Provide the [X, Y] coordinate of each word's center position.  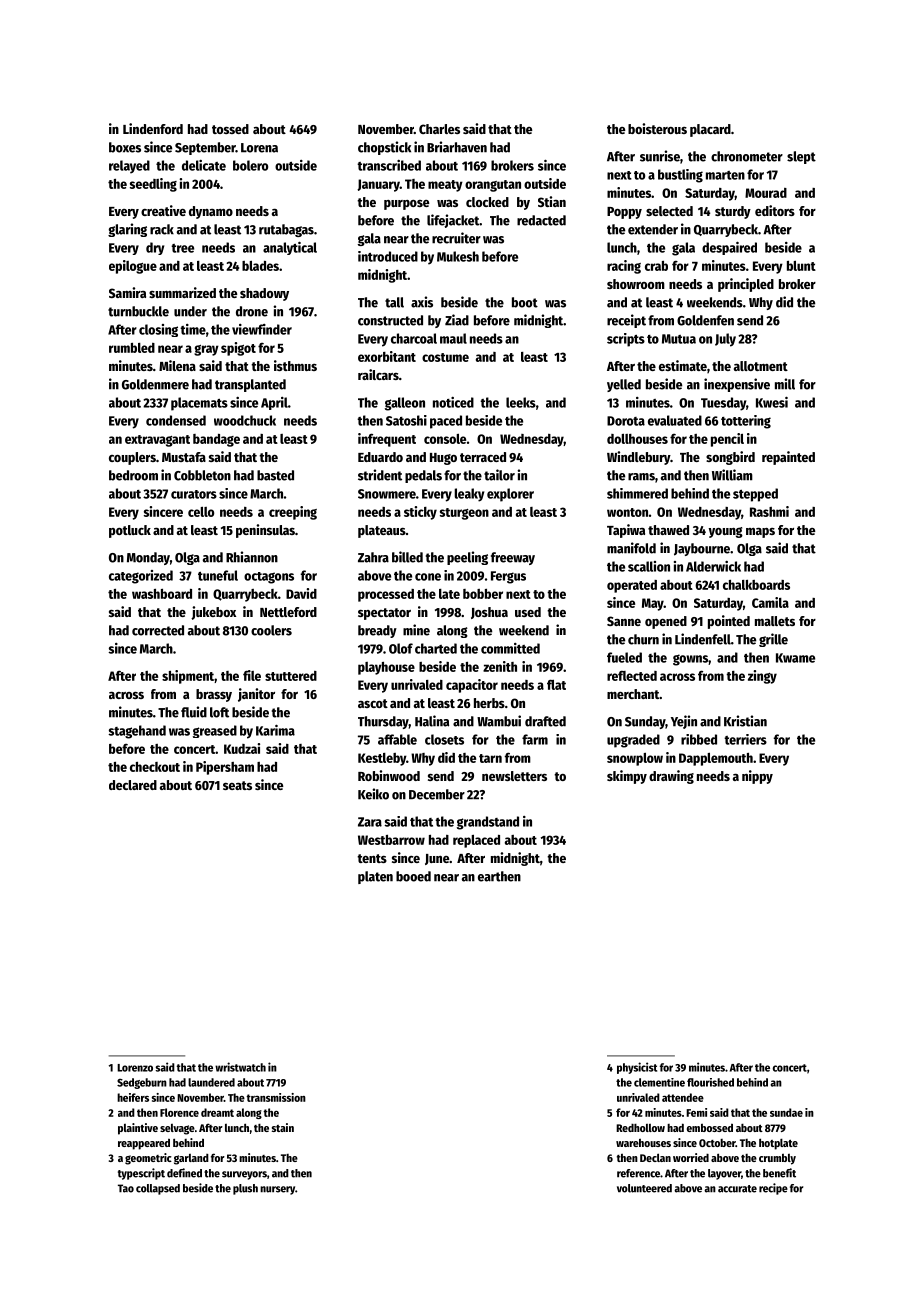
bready [377, 631]
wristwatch [240, 1067]
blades [260, 266]
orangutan [493, 186]
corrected [158, 630]
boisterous [657, 128]
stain [283, 1127]
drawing [671, 777]
